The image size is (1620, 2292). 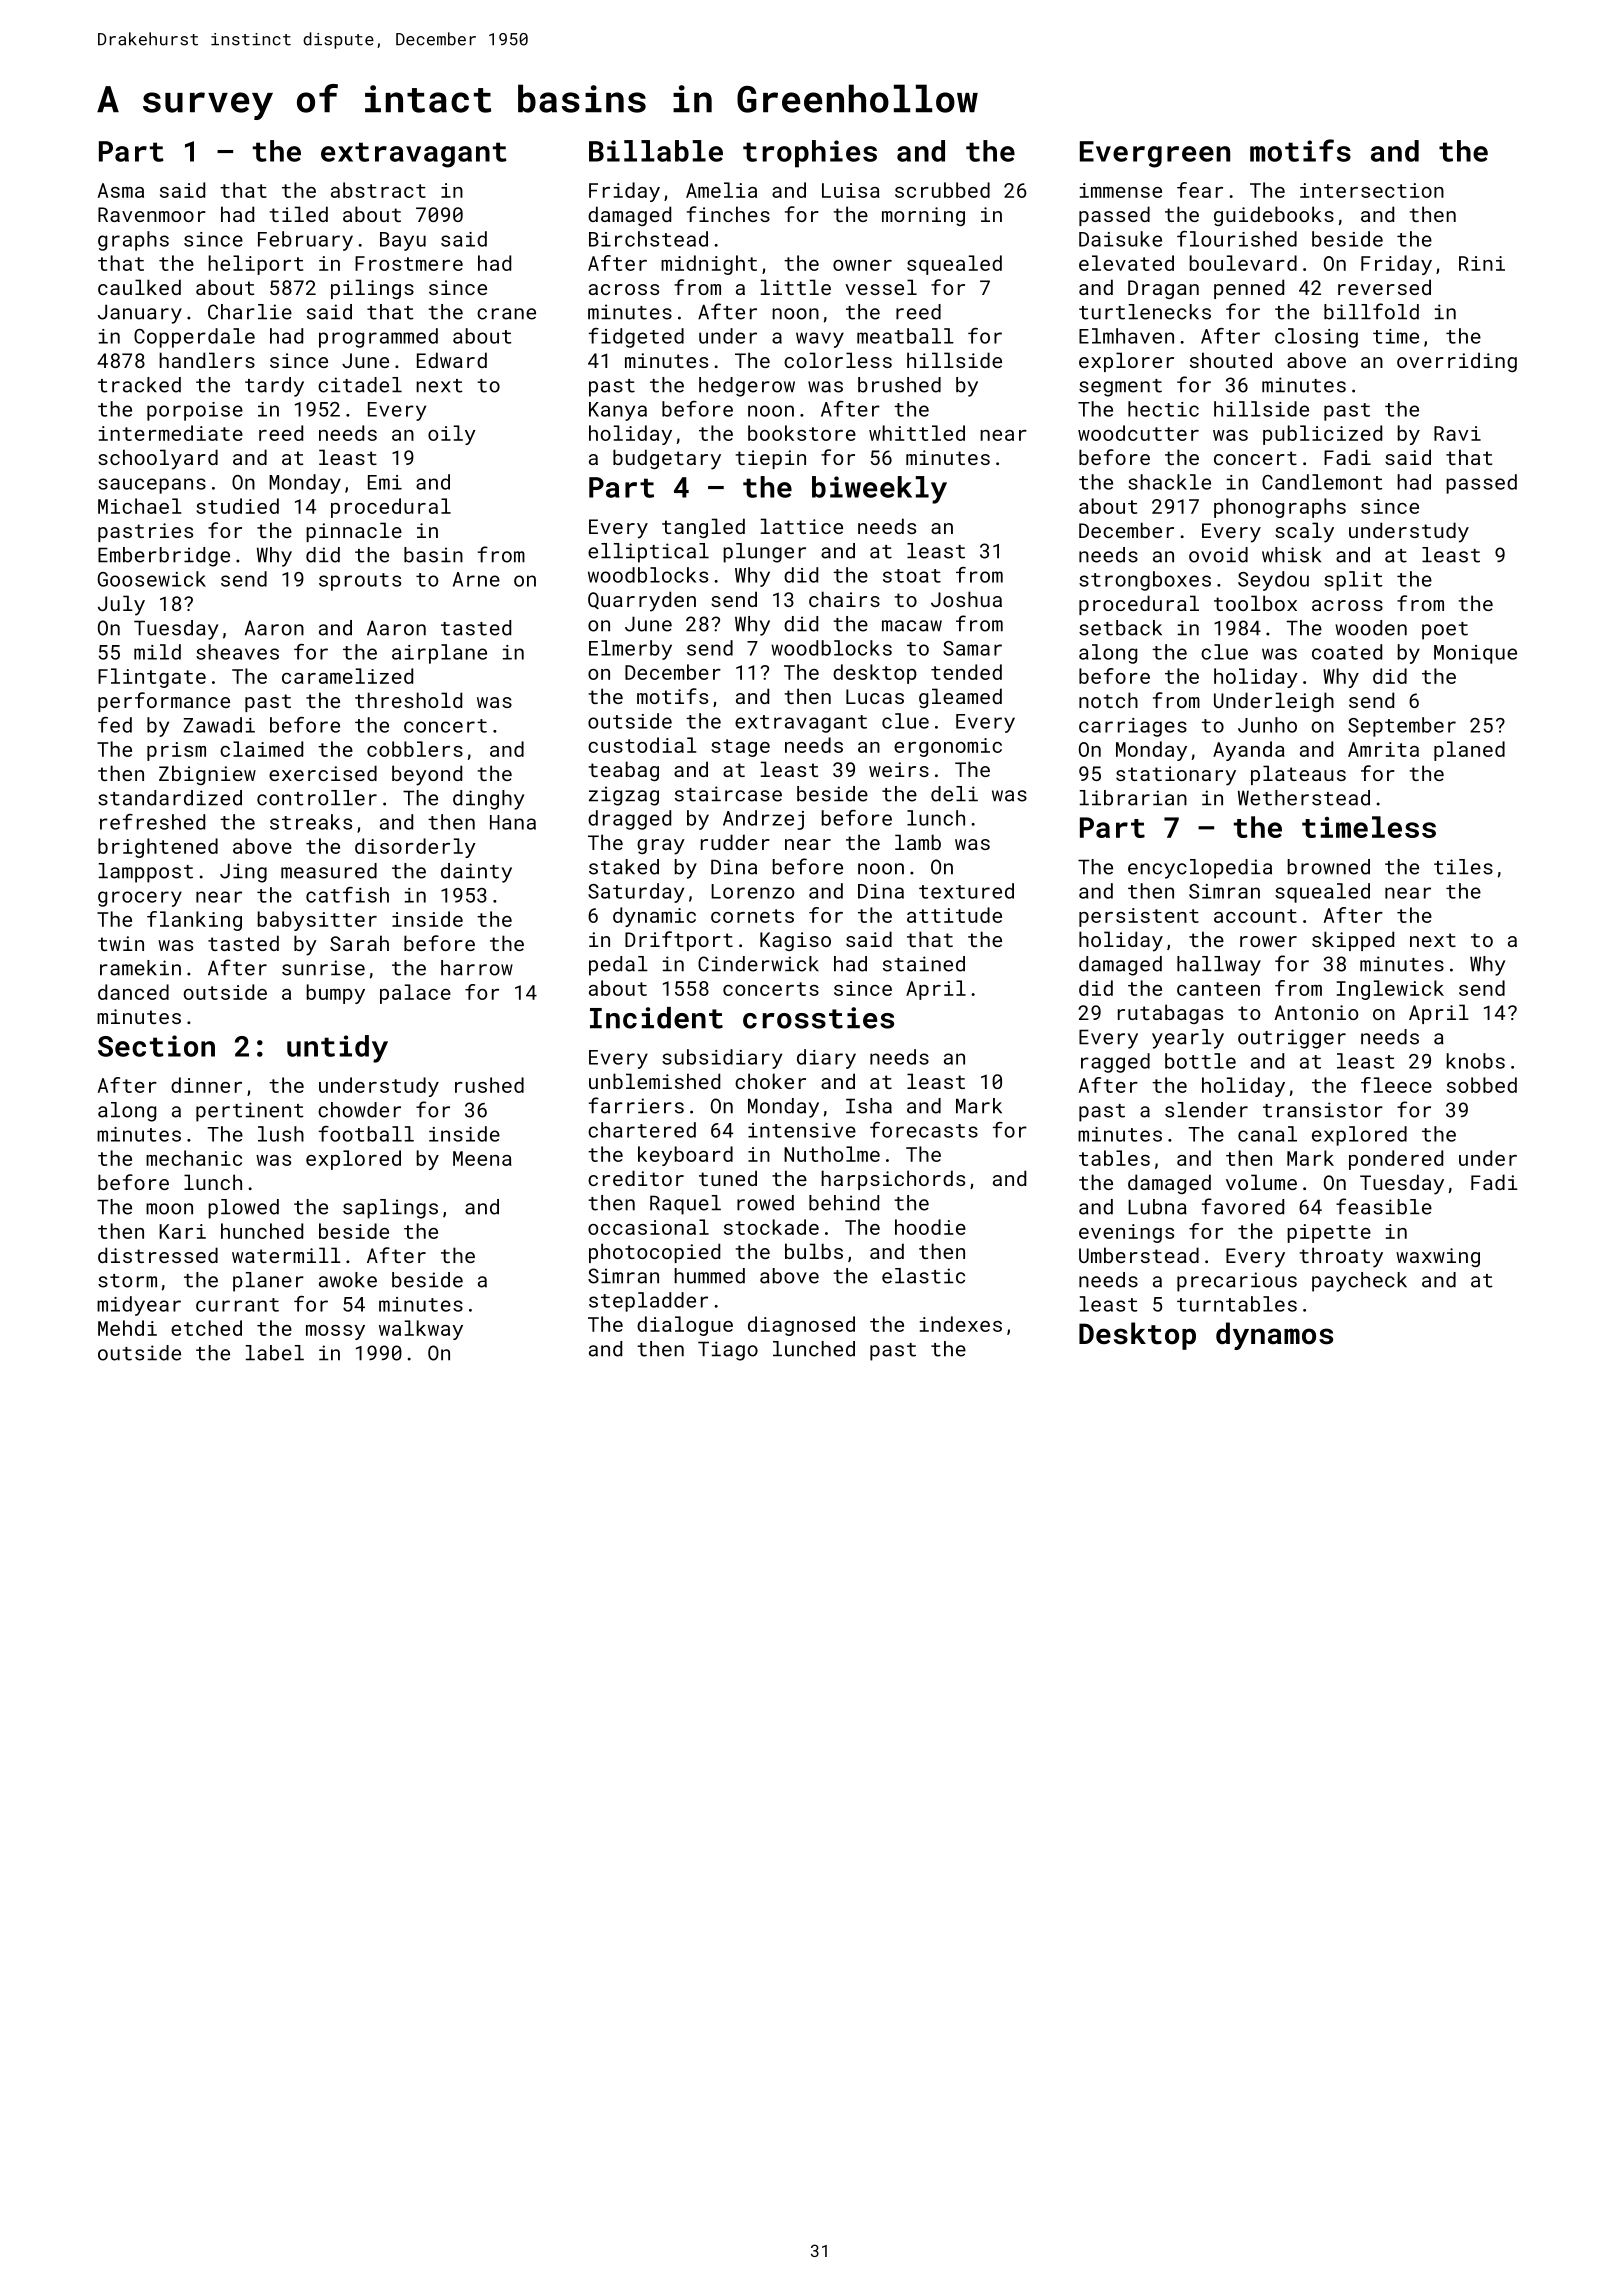 What do you see at coordinates (899, 769) in the screenshot?
I see `weirs` at bounding box center [899, 769].
